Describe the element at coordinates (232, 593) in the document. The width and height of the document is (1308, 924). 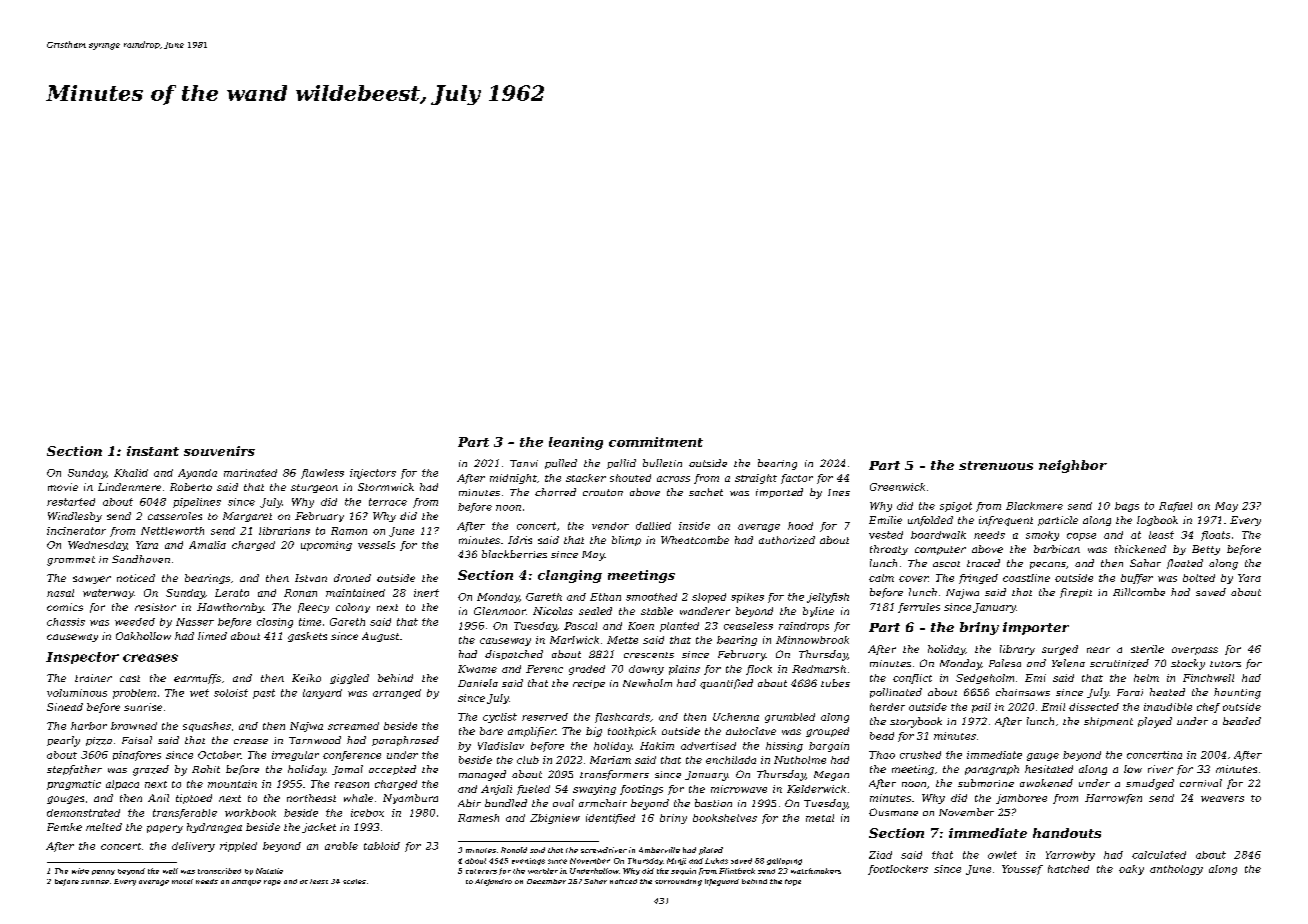
I see `Lerato` at that location.
